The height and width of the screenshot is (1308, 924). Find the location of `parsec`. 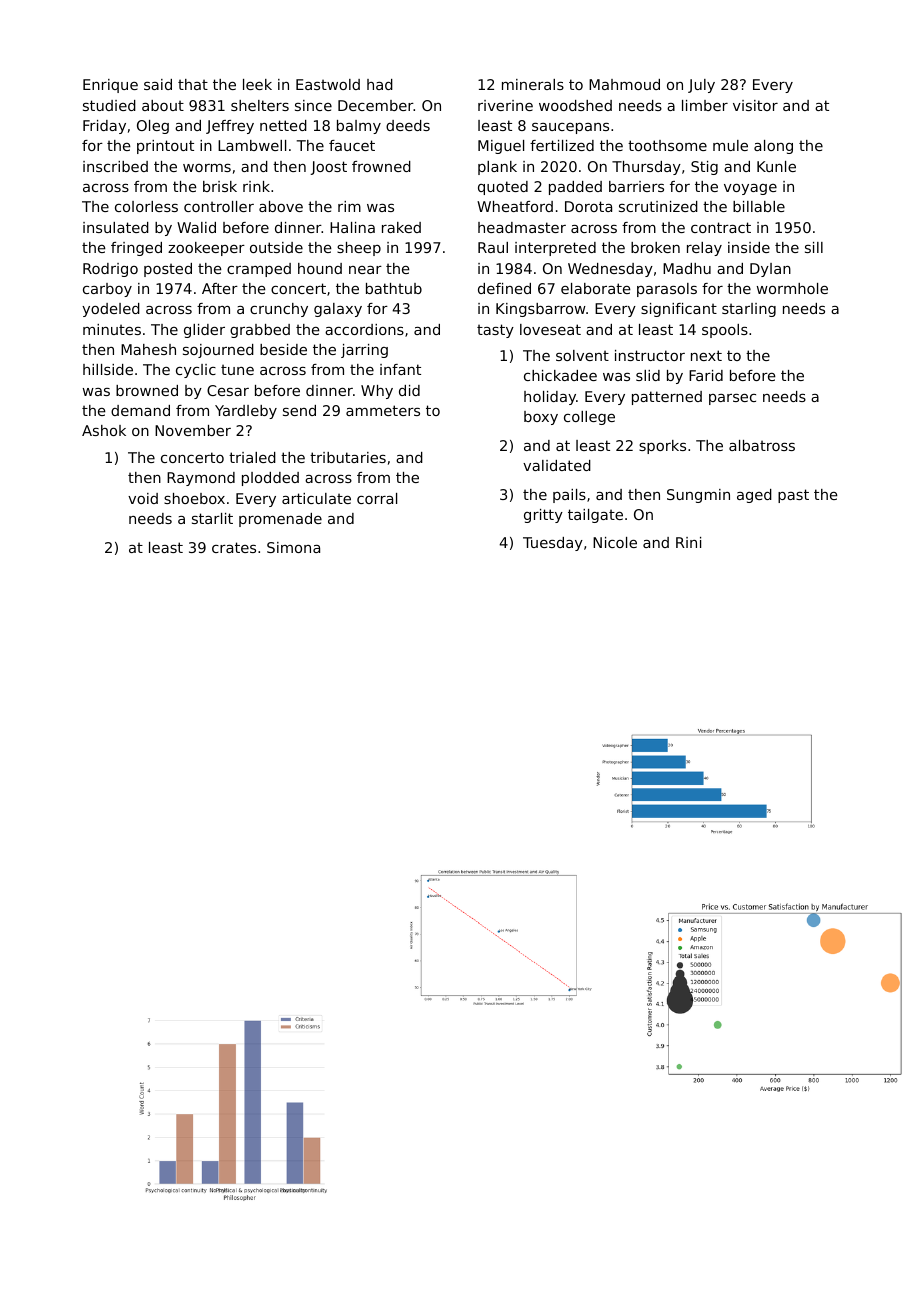

parsec is located at coordinates (732, 399).
